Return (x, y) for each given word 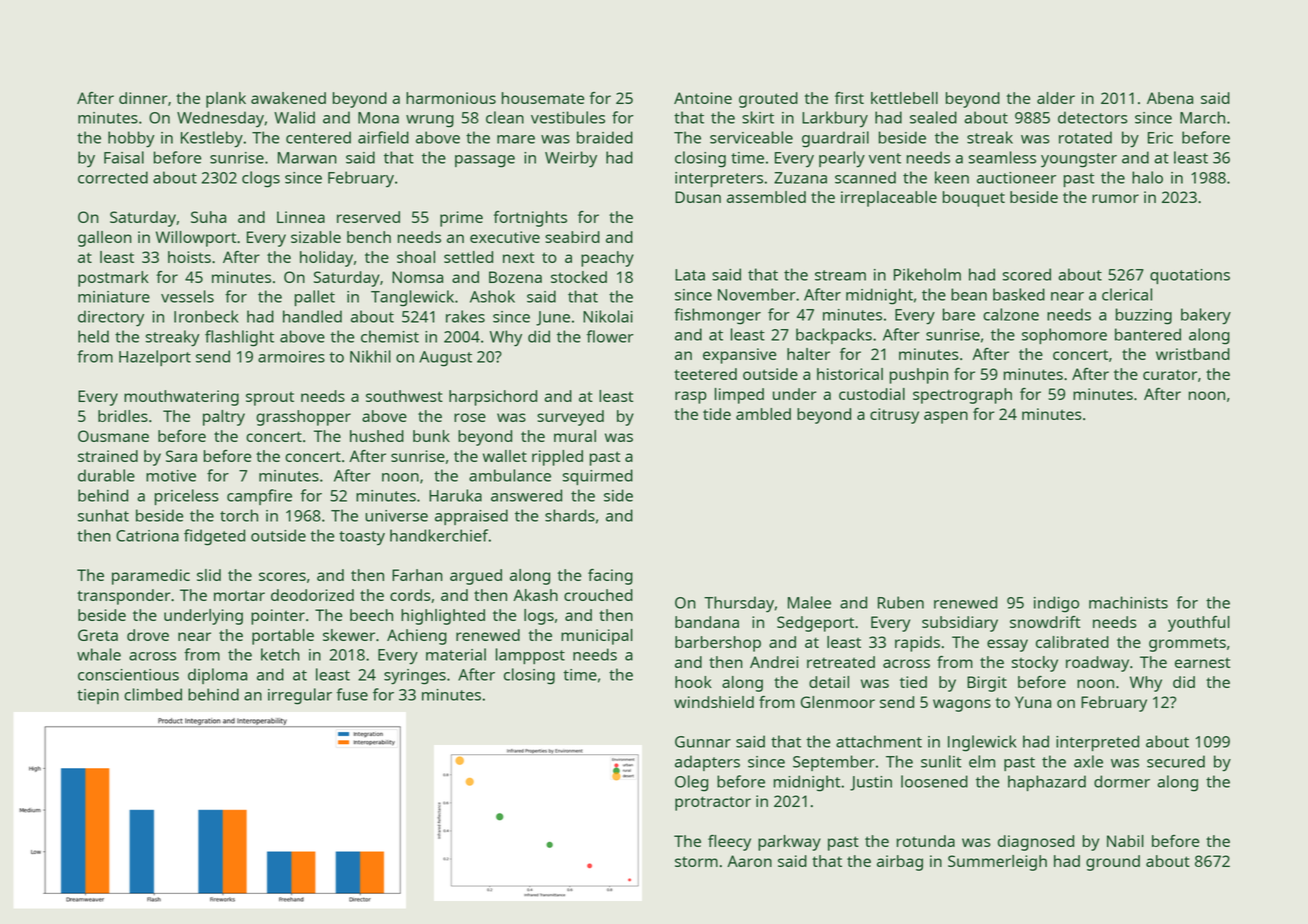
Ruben (901, 602)
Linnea (301, 217)
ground (1113, 863)
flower (610, 336)
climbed (153, 694)
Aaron (749, 861)
